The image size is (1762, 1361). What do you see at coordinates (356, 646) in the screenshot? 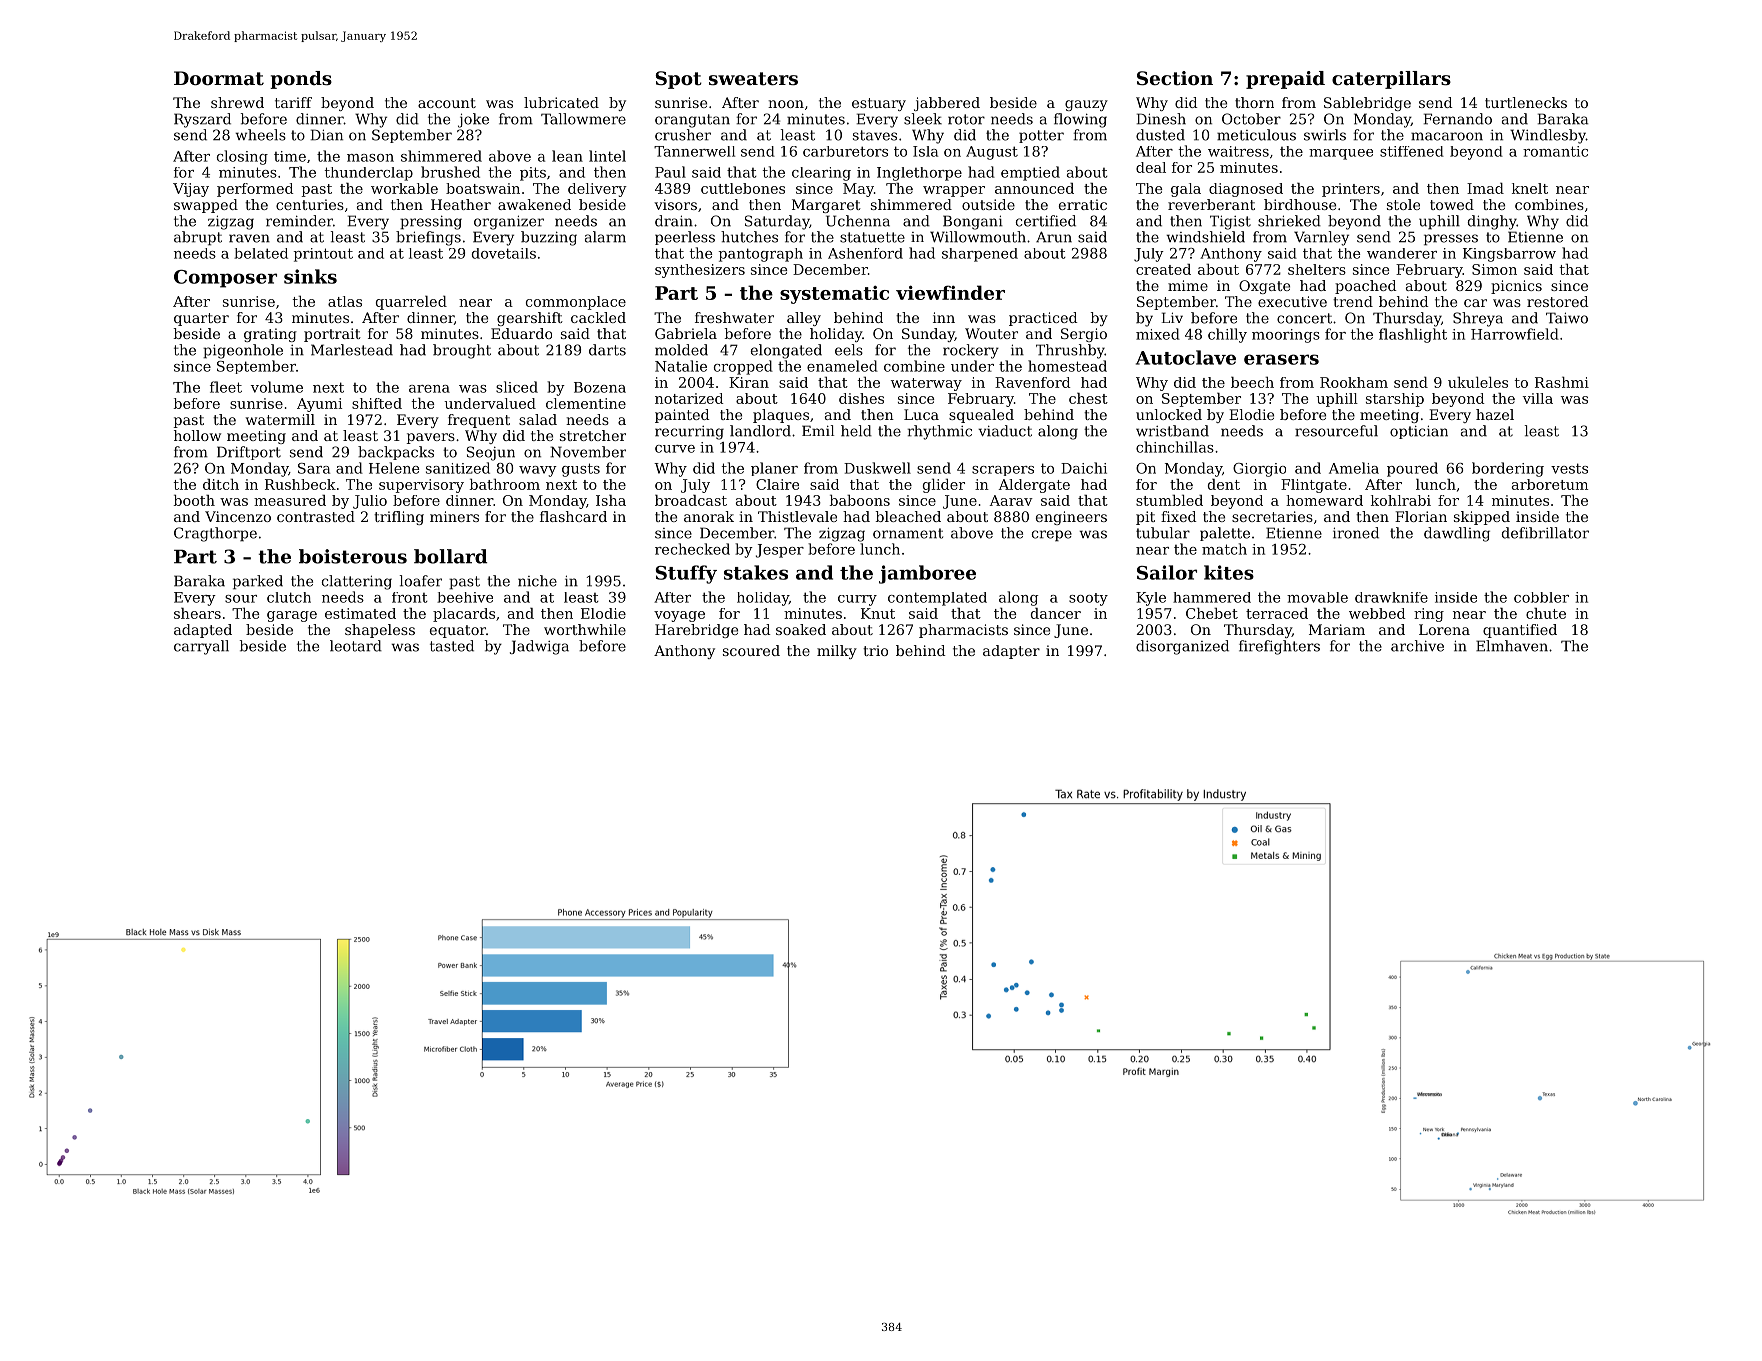
I see `leotard` at bounding box center [356, 646].
